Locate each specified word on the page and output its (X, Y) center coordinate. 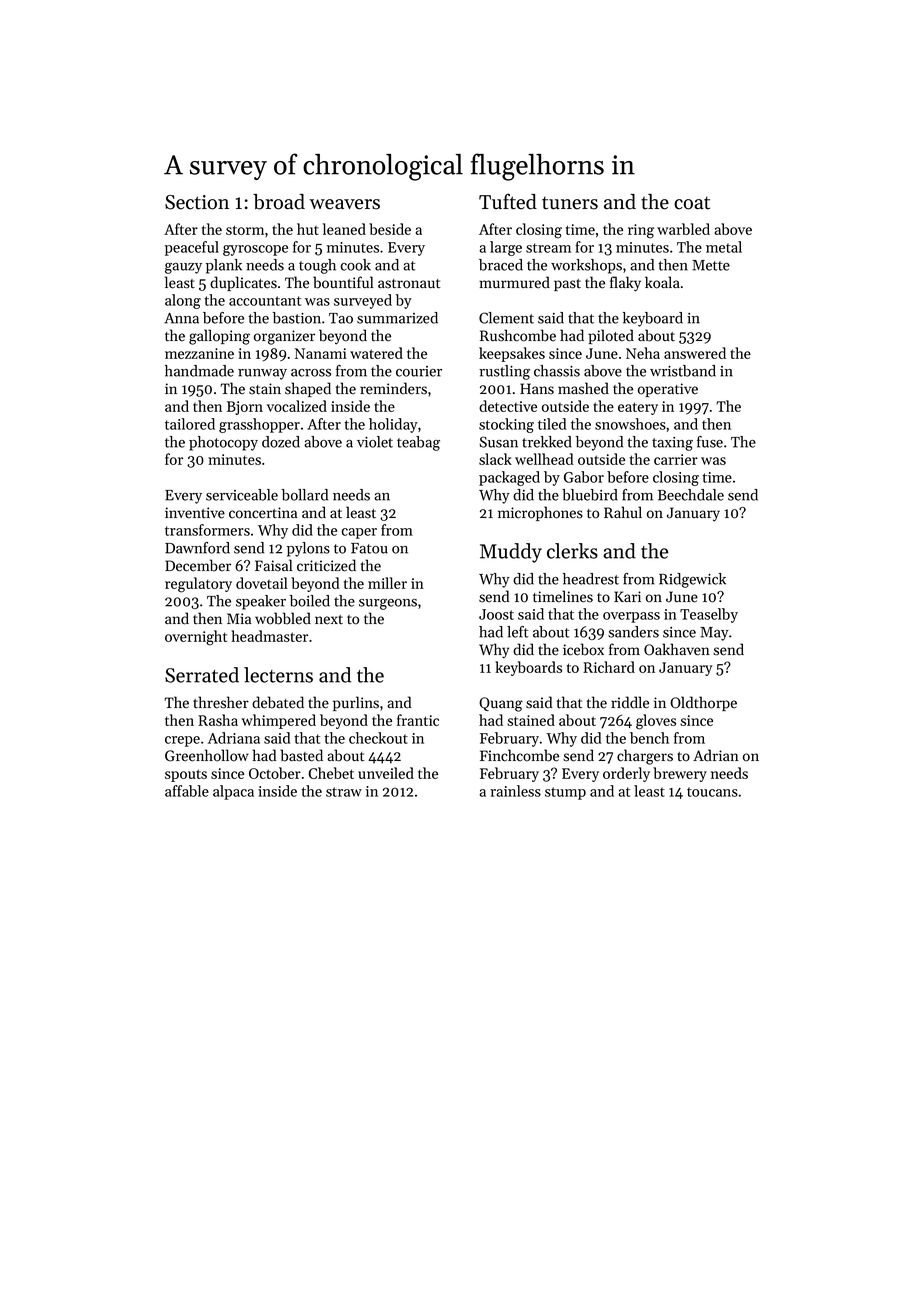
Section (197, 202)
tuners (570, 203)
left (517, 632)
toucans (712, 792)
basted (301, 755)
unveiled (386, 773)
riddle (630, 702)
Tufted (508, 201)
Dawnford (197, 548)
